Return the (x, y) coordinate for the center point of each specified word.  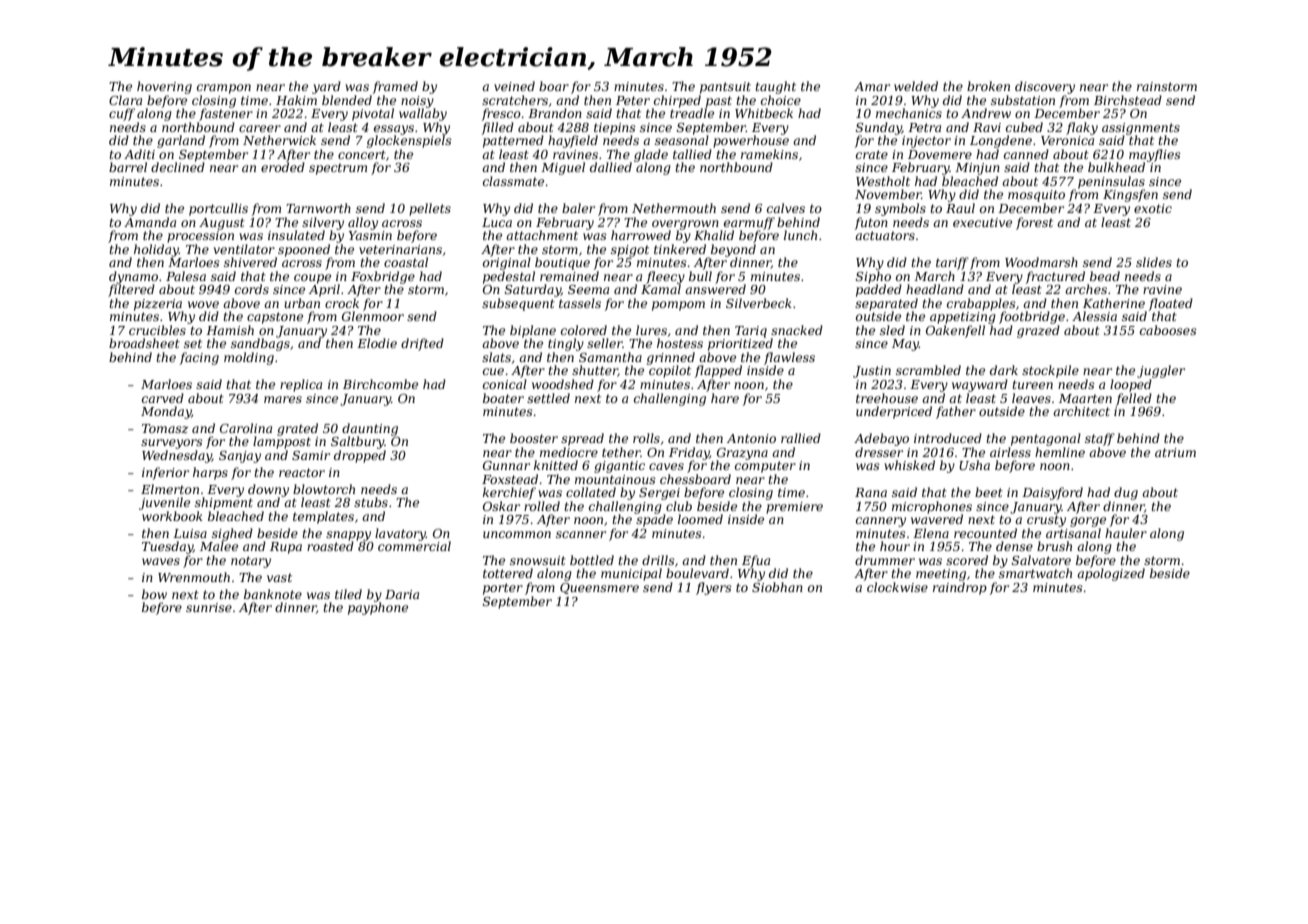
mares (283, 399)
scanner (581, 534)
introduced (948, 438)
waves (161, 561)
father (956, 412)
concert (362, 154)
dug (1126, 493)
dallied (611, 167)
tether (621, 452)
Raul (960, 208)
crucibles (157, 330)
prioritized (740, 344)
